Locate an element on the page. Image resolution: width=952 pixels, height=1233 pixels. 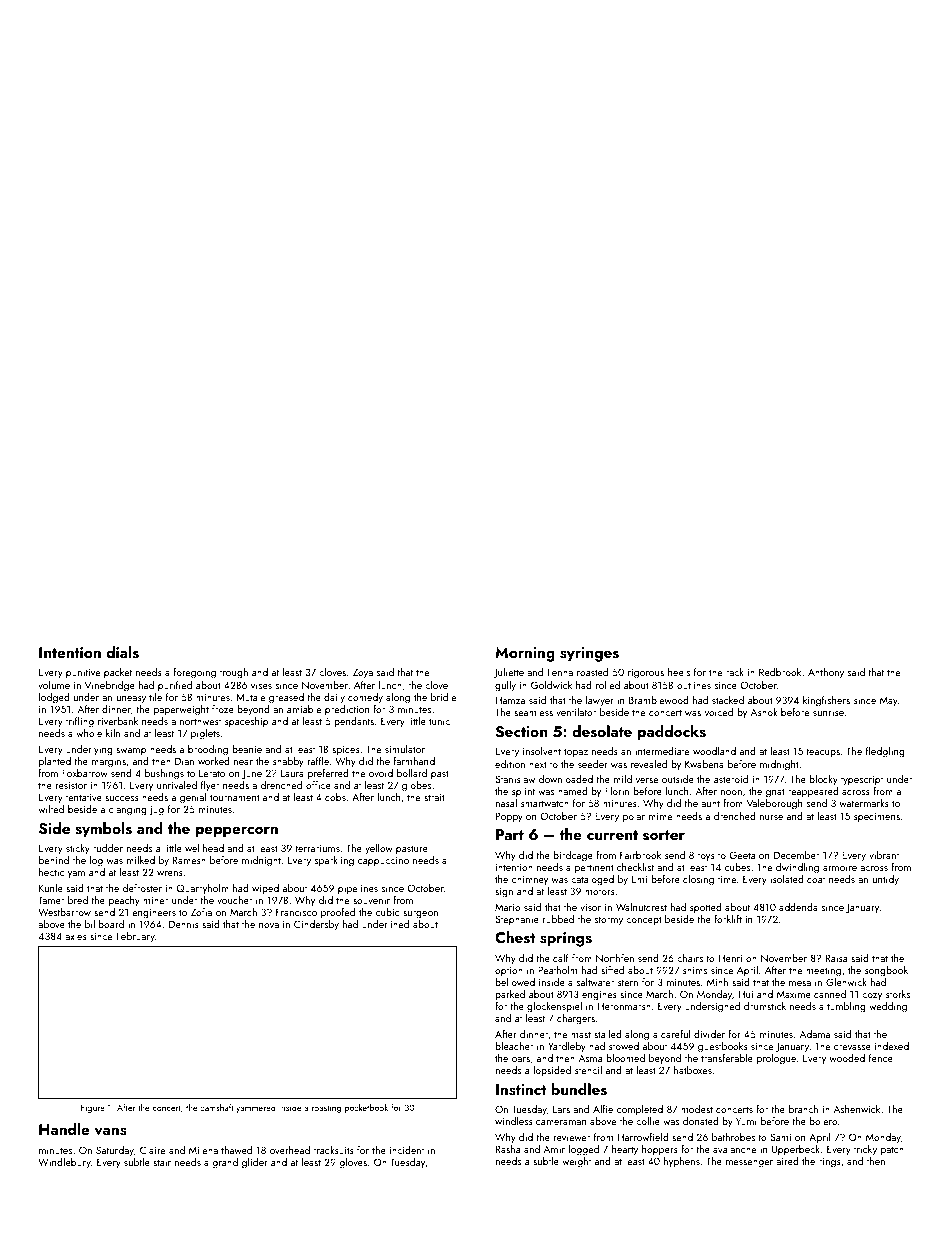
teacups is located at coordinates (823, 752).
